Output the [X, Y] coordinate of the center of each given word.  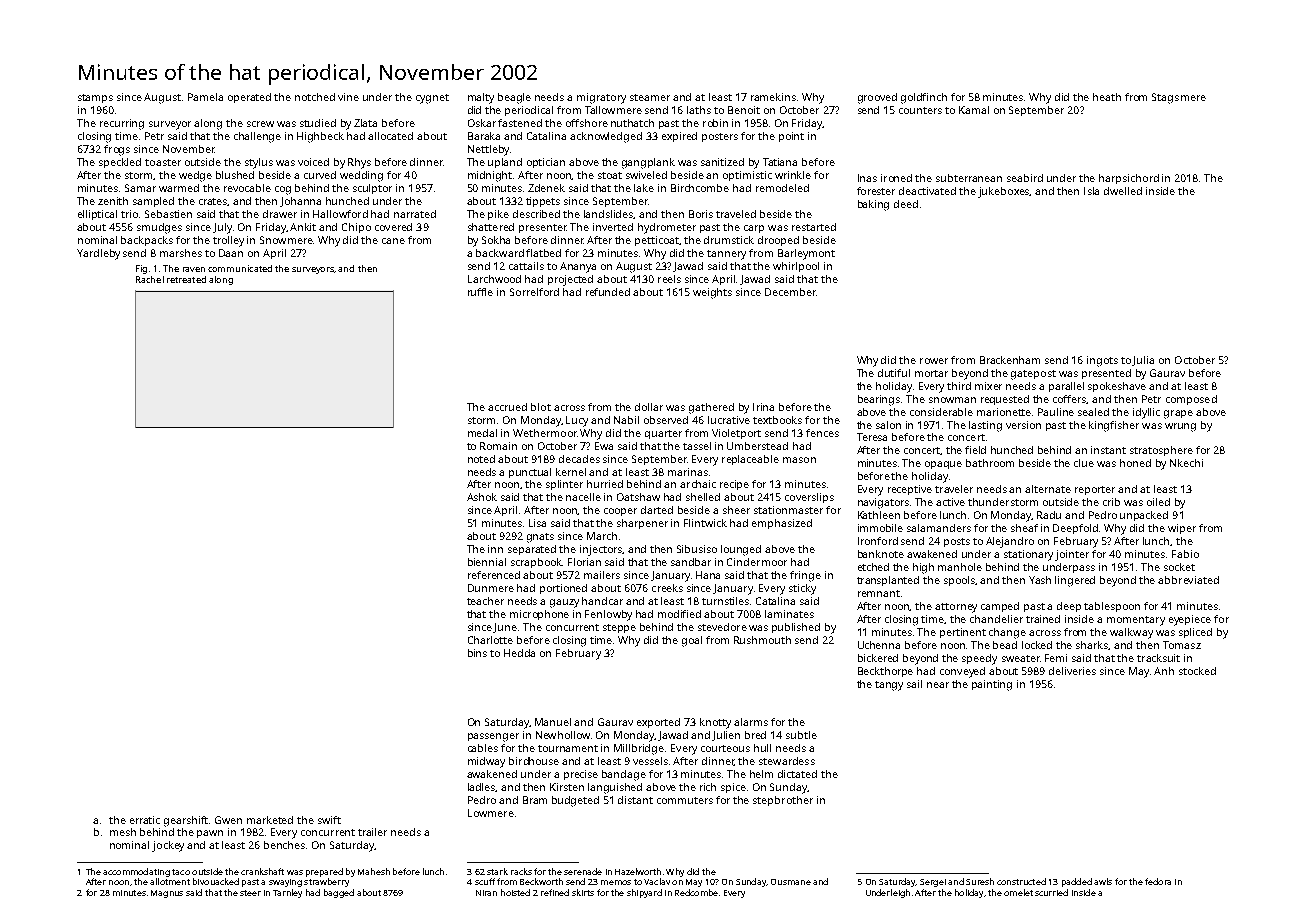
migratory [601, 98]
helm [761, 774]
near [938, 685]
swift [329, 820]
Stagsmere [1179, 98]
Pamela [205, 97]
